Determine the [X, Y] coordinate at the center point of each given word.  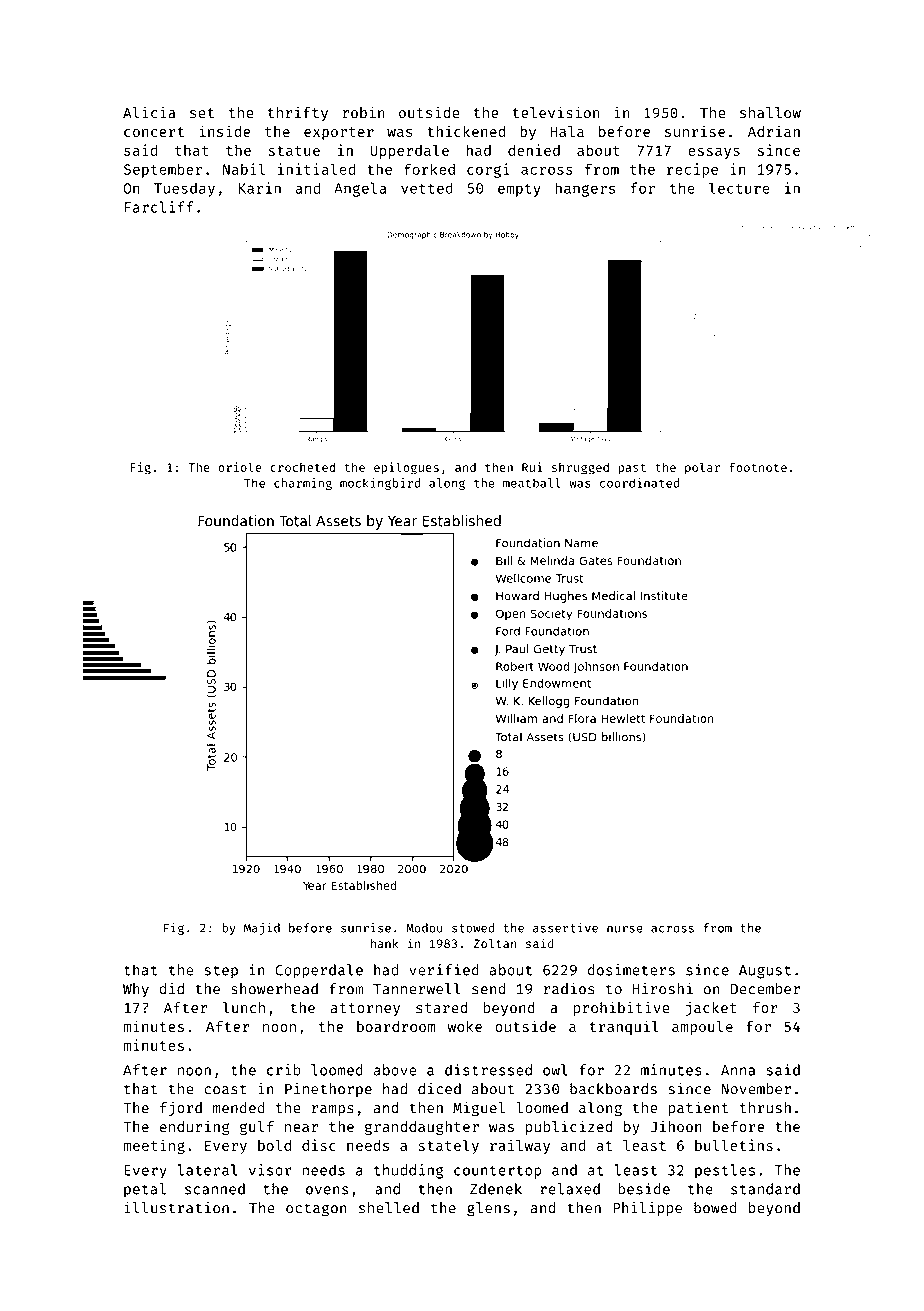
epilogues [406, 468]
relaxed [570, 1189]
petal [145, 1190]
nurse [625, 929]
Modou [425, 928]
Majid [262, 929]
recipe [692, 170]
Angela [360, 189]
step [221, 972]
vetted [427, 188]
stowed [473, 928]
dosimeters [631, 970]
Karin [260, 188]
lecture [739, 188]
